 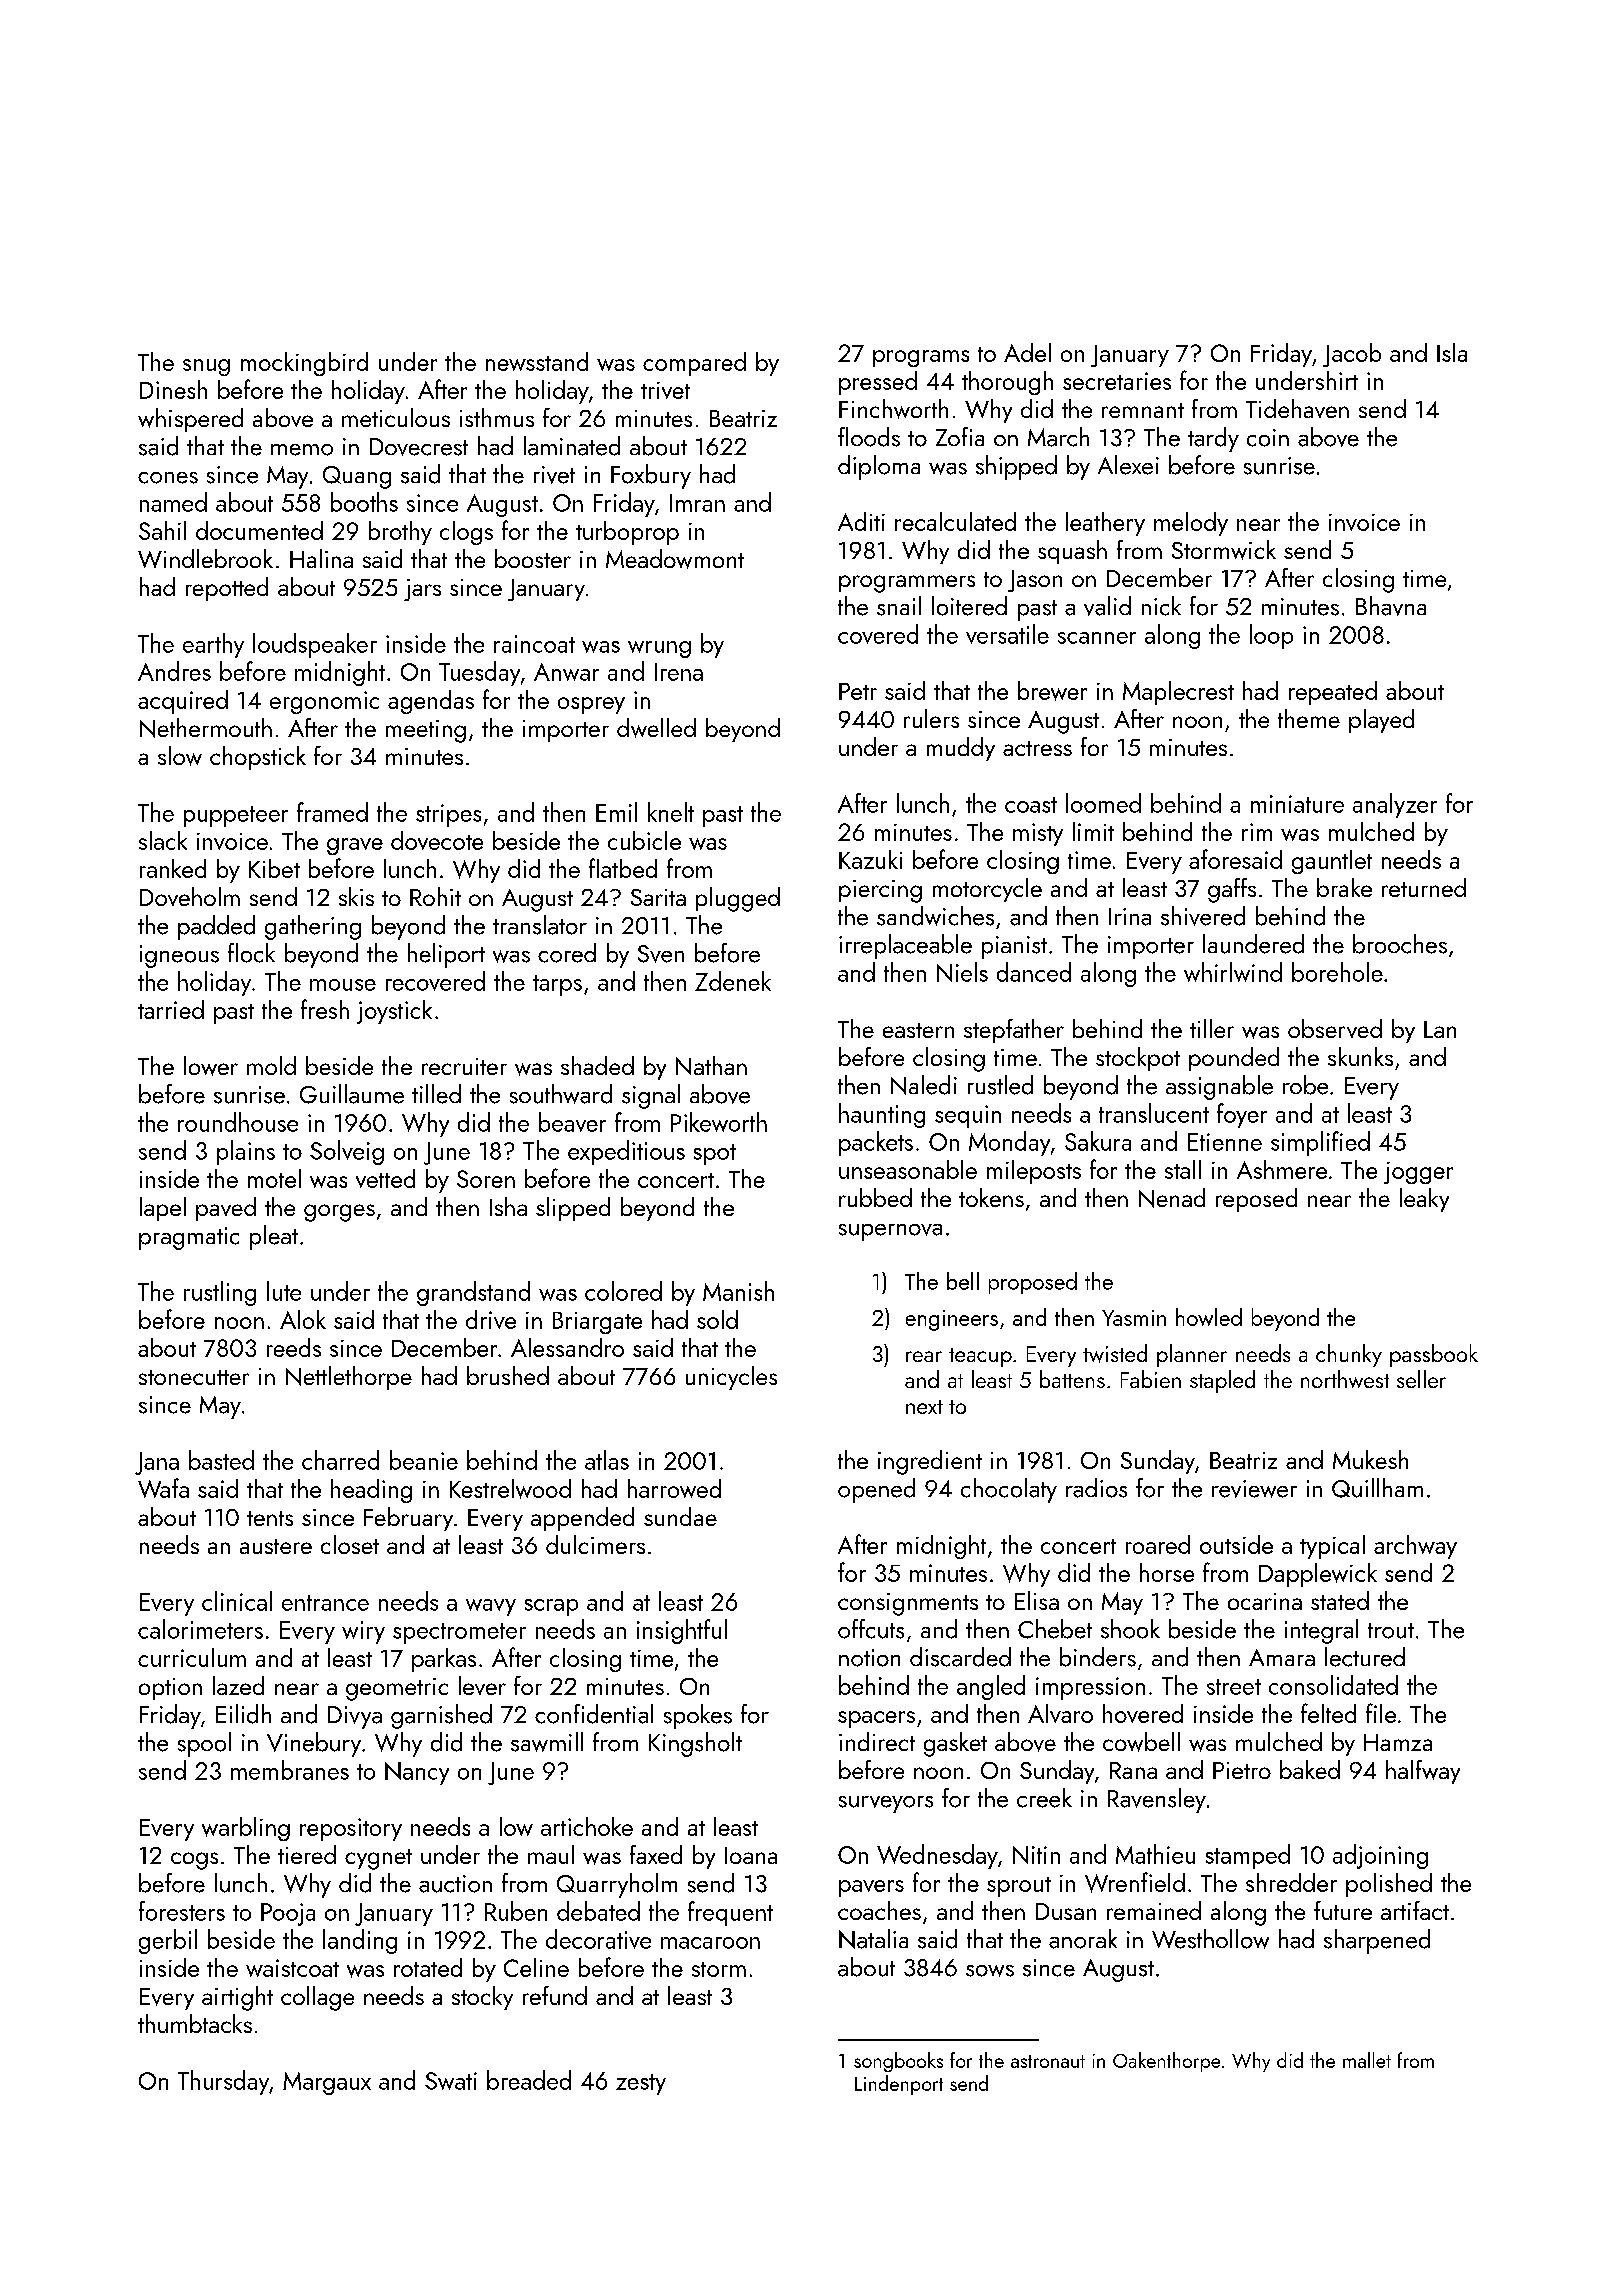 What do you see at coordinates (1009, 1490) in the screenshot?
I see `chocolaty` at bounding box center [1009, 1490].
